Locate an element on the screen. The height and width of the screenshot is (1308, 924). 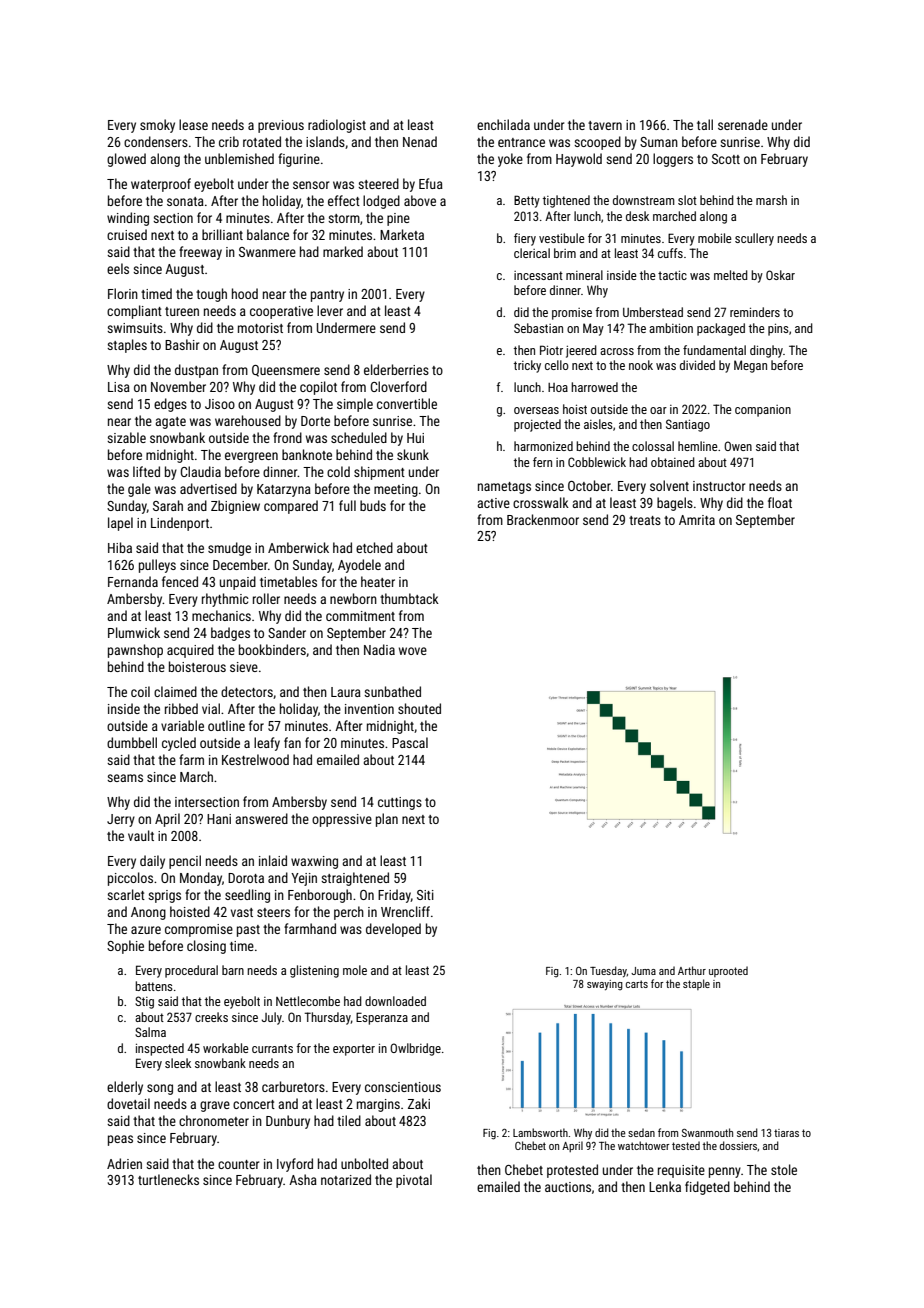
wove is located at coordinates (413, 651).
